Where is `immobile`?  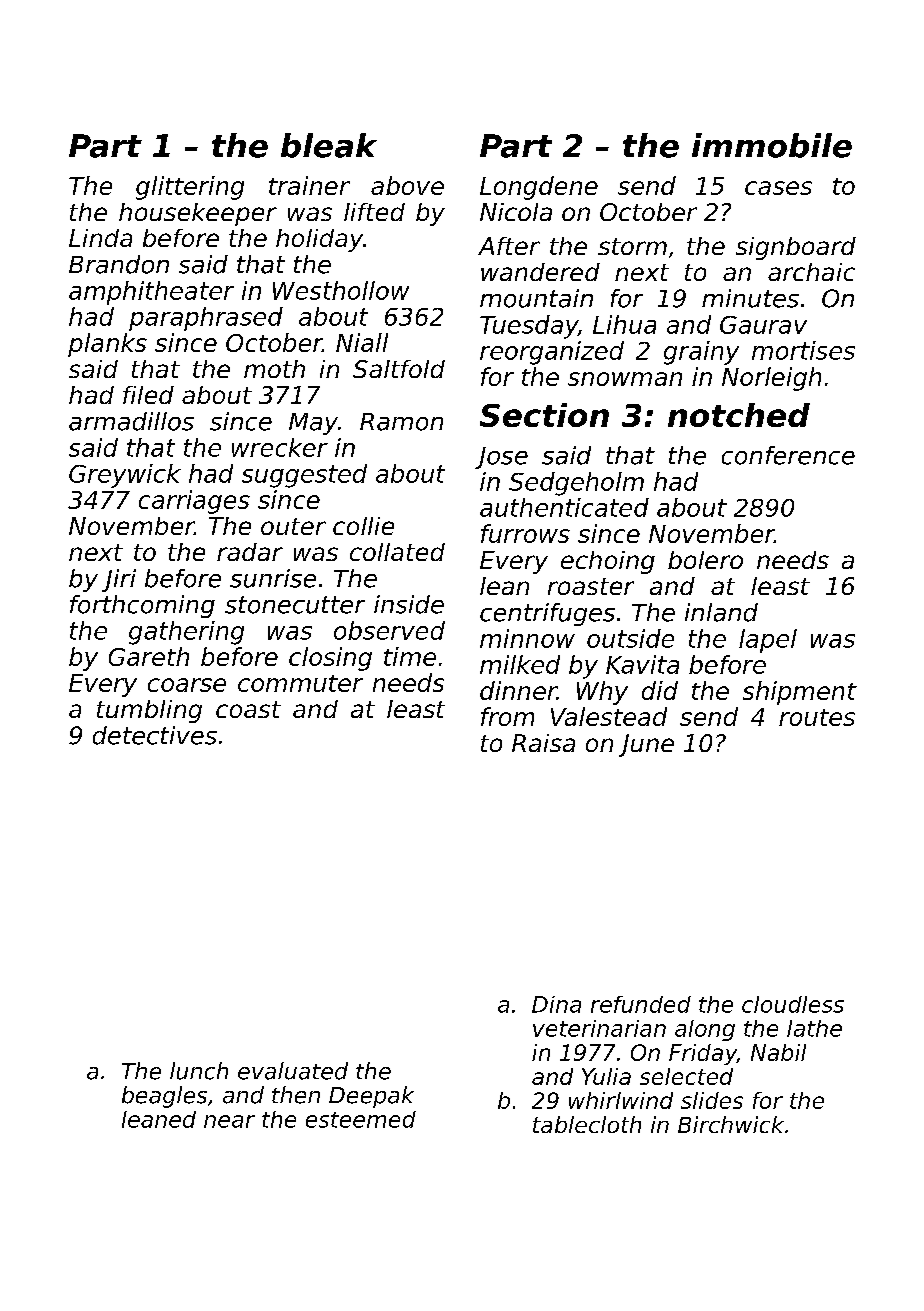
immobile is located at coordinates (772, 145).
